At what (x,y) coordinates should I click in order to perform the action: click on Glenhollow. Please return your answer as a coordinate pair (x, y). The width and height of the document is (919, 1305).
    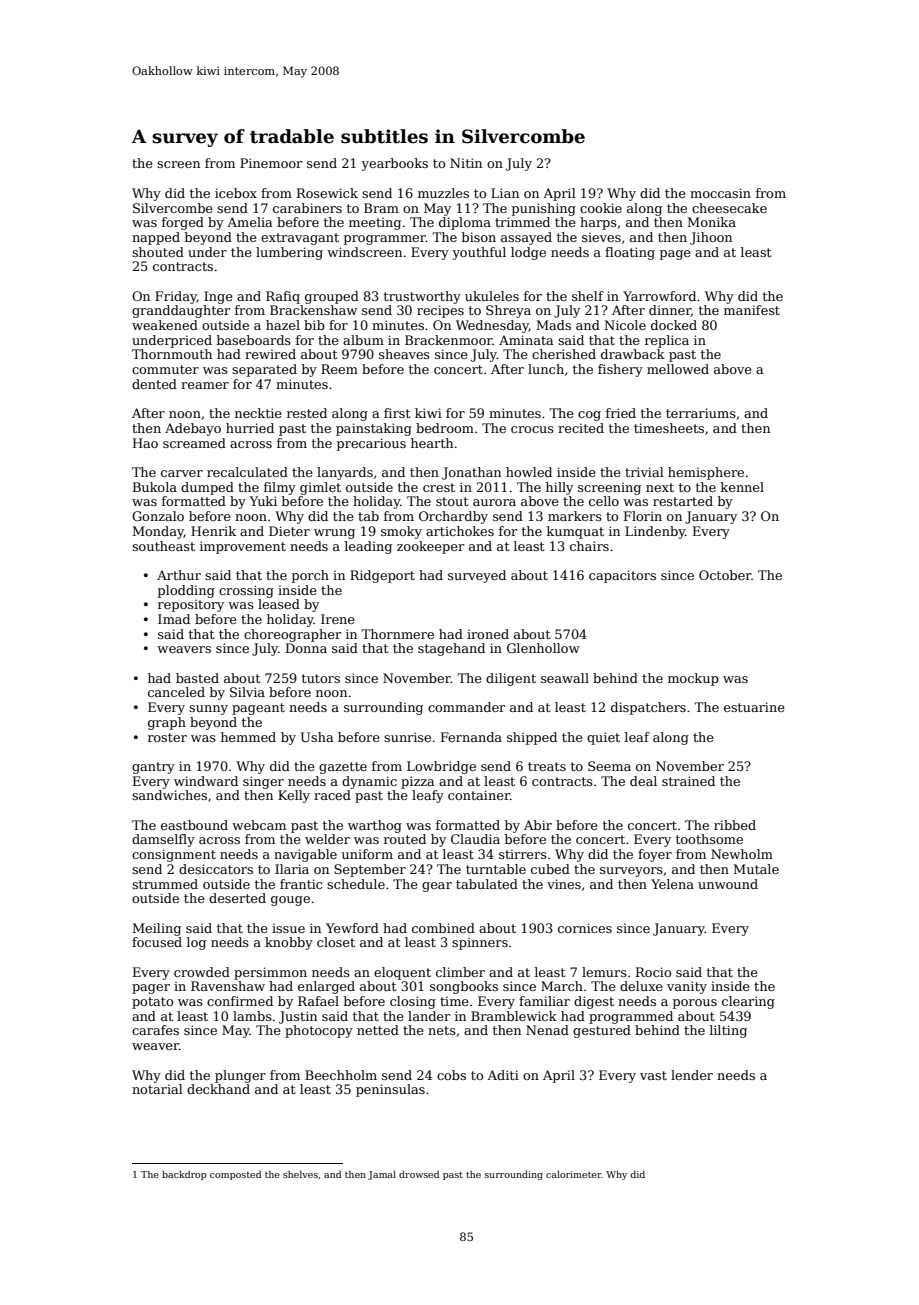
    Looking at the image, I should click on (543, 648).
